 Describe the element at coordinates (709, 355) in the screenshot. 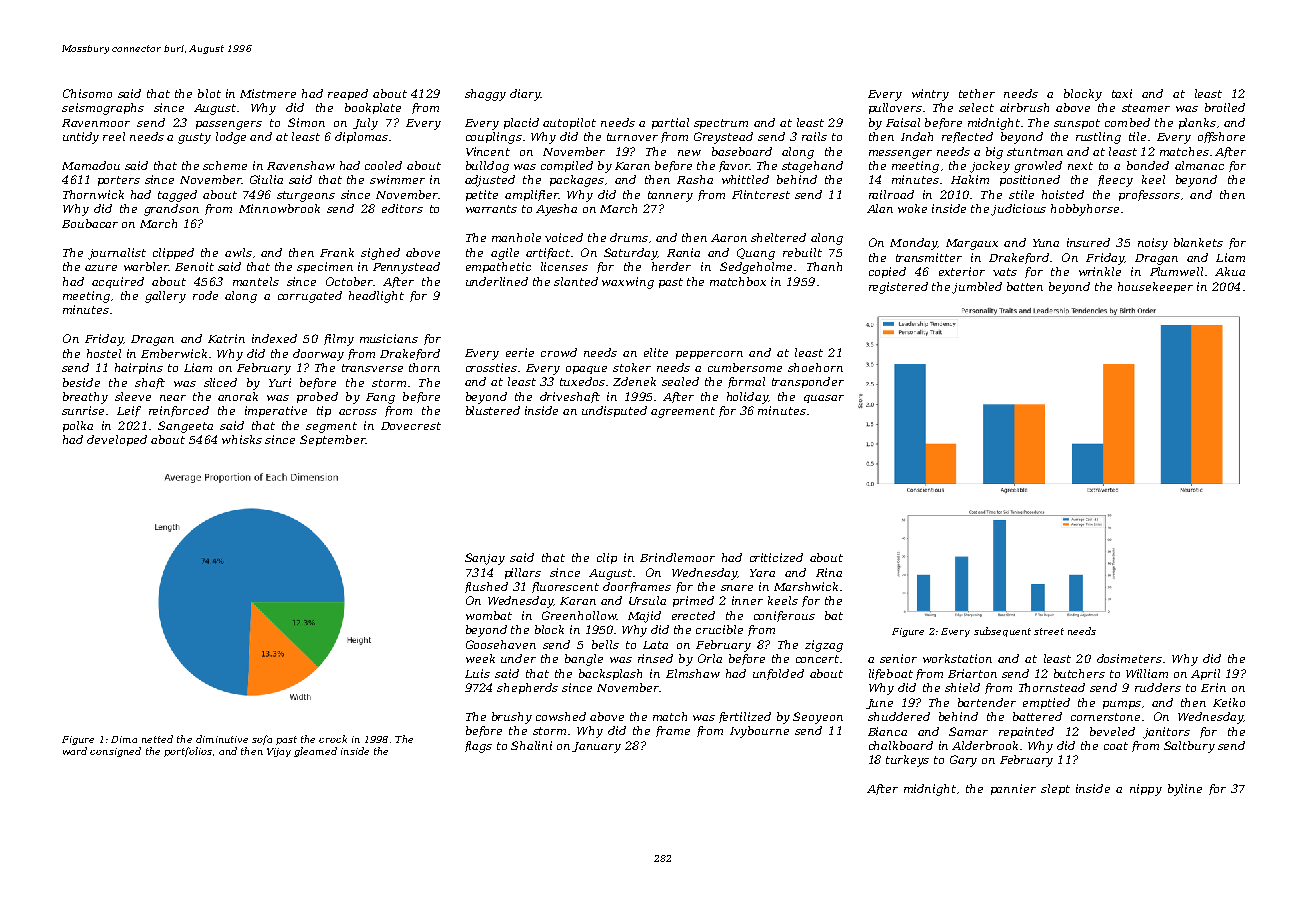

I see `peppercorn` at that location.
